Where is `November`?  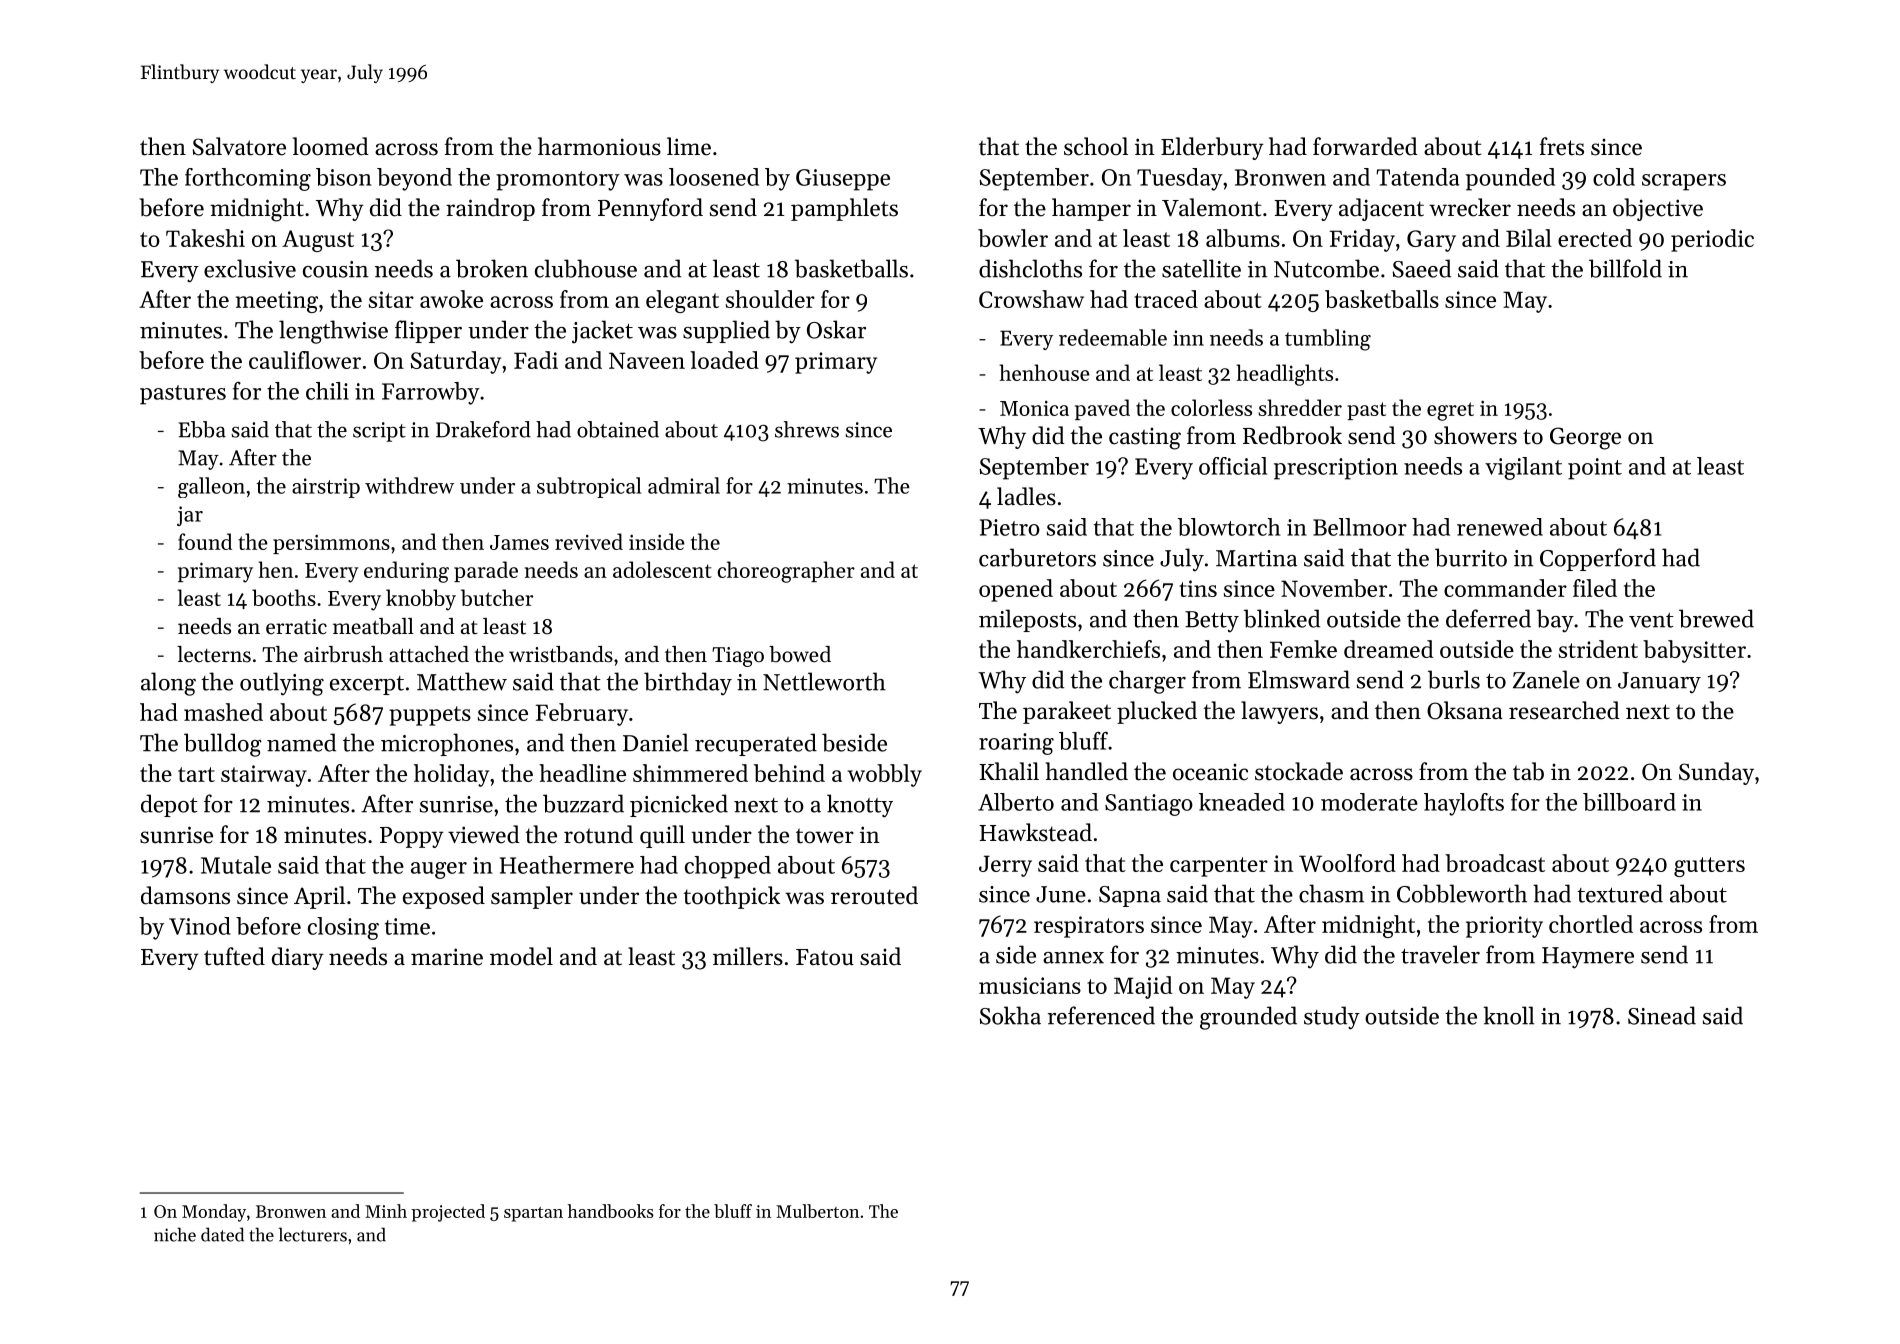
November is located at coordinates (1334, 588).
